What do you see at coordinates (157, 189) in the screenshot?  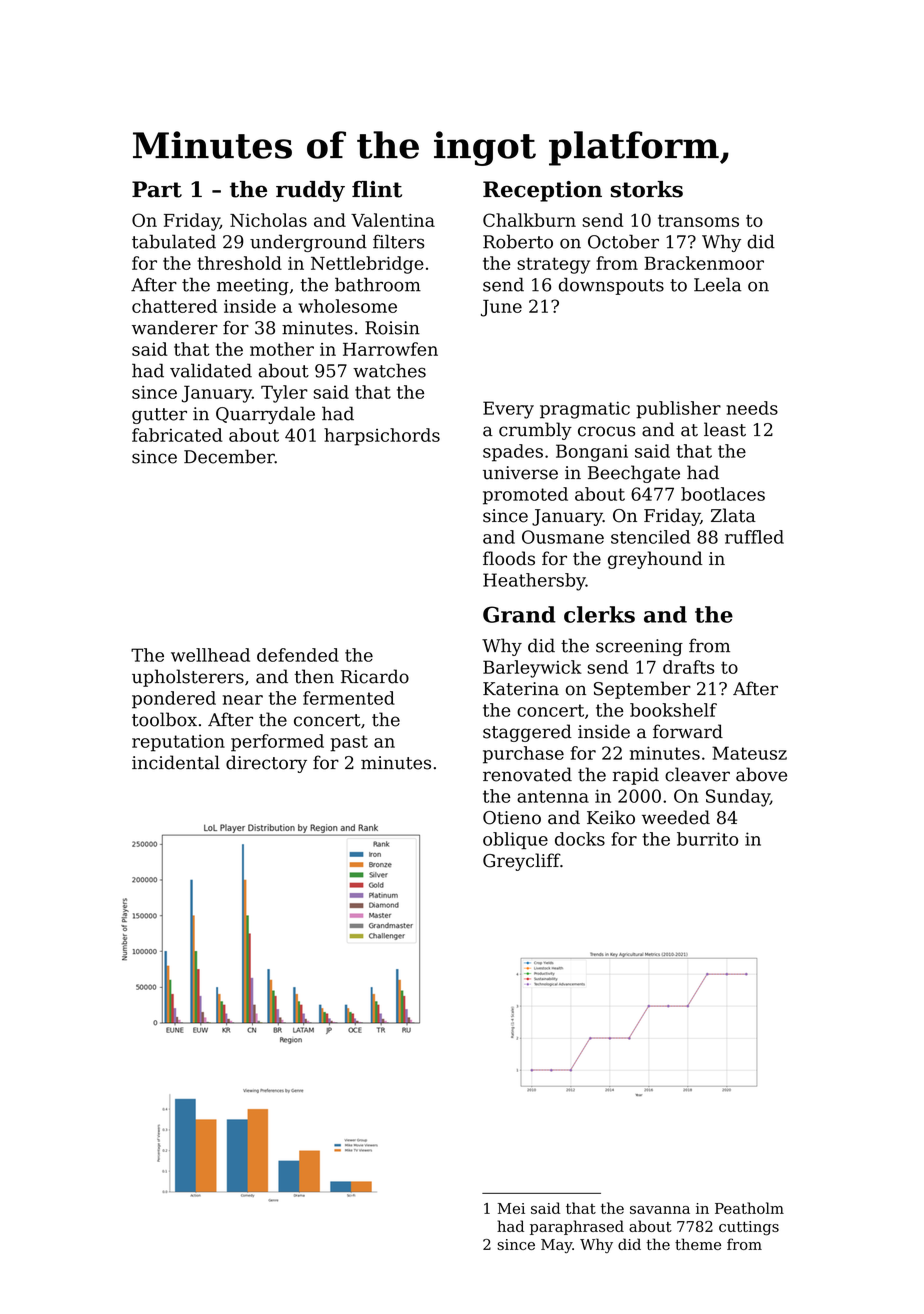 I see `Part` at bounding box center [157, 189].
